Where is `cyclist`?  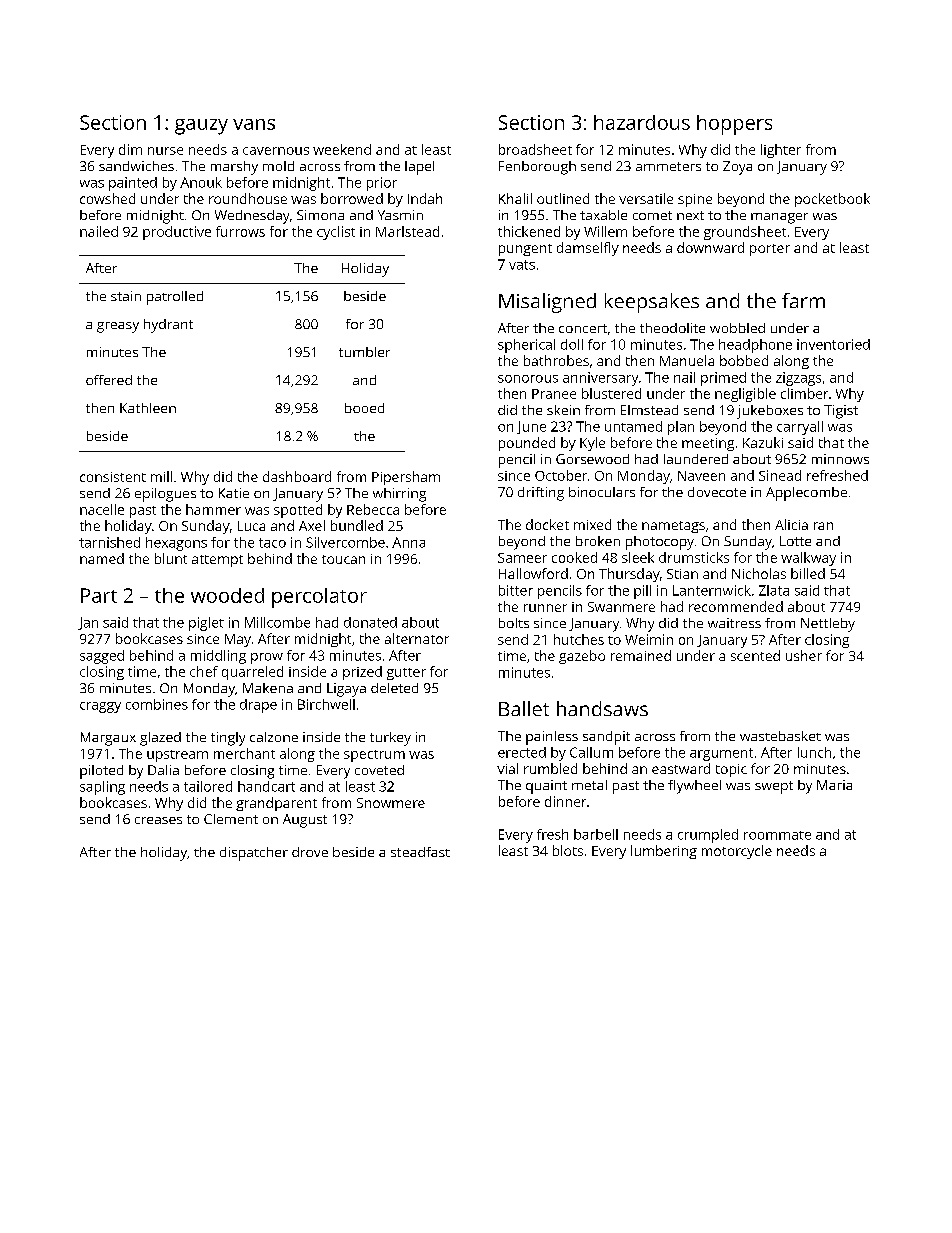 cyclist is located at coordinates (336, 233).
